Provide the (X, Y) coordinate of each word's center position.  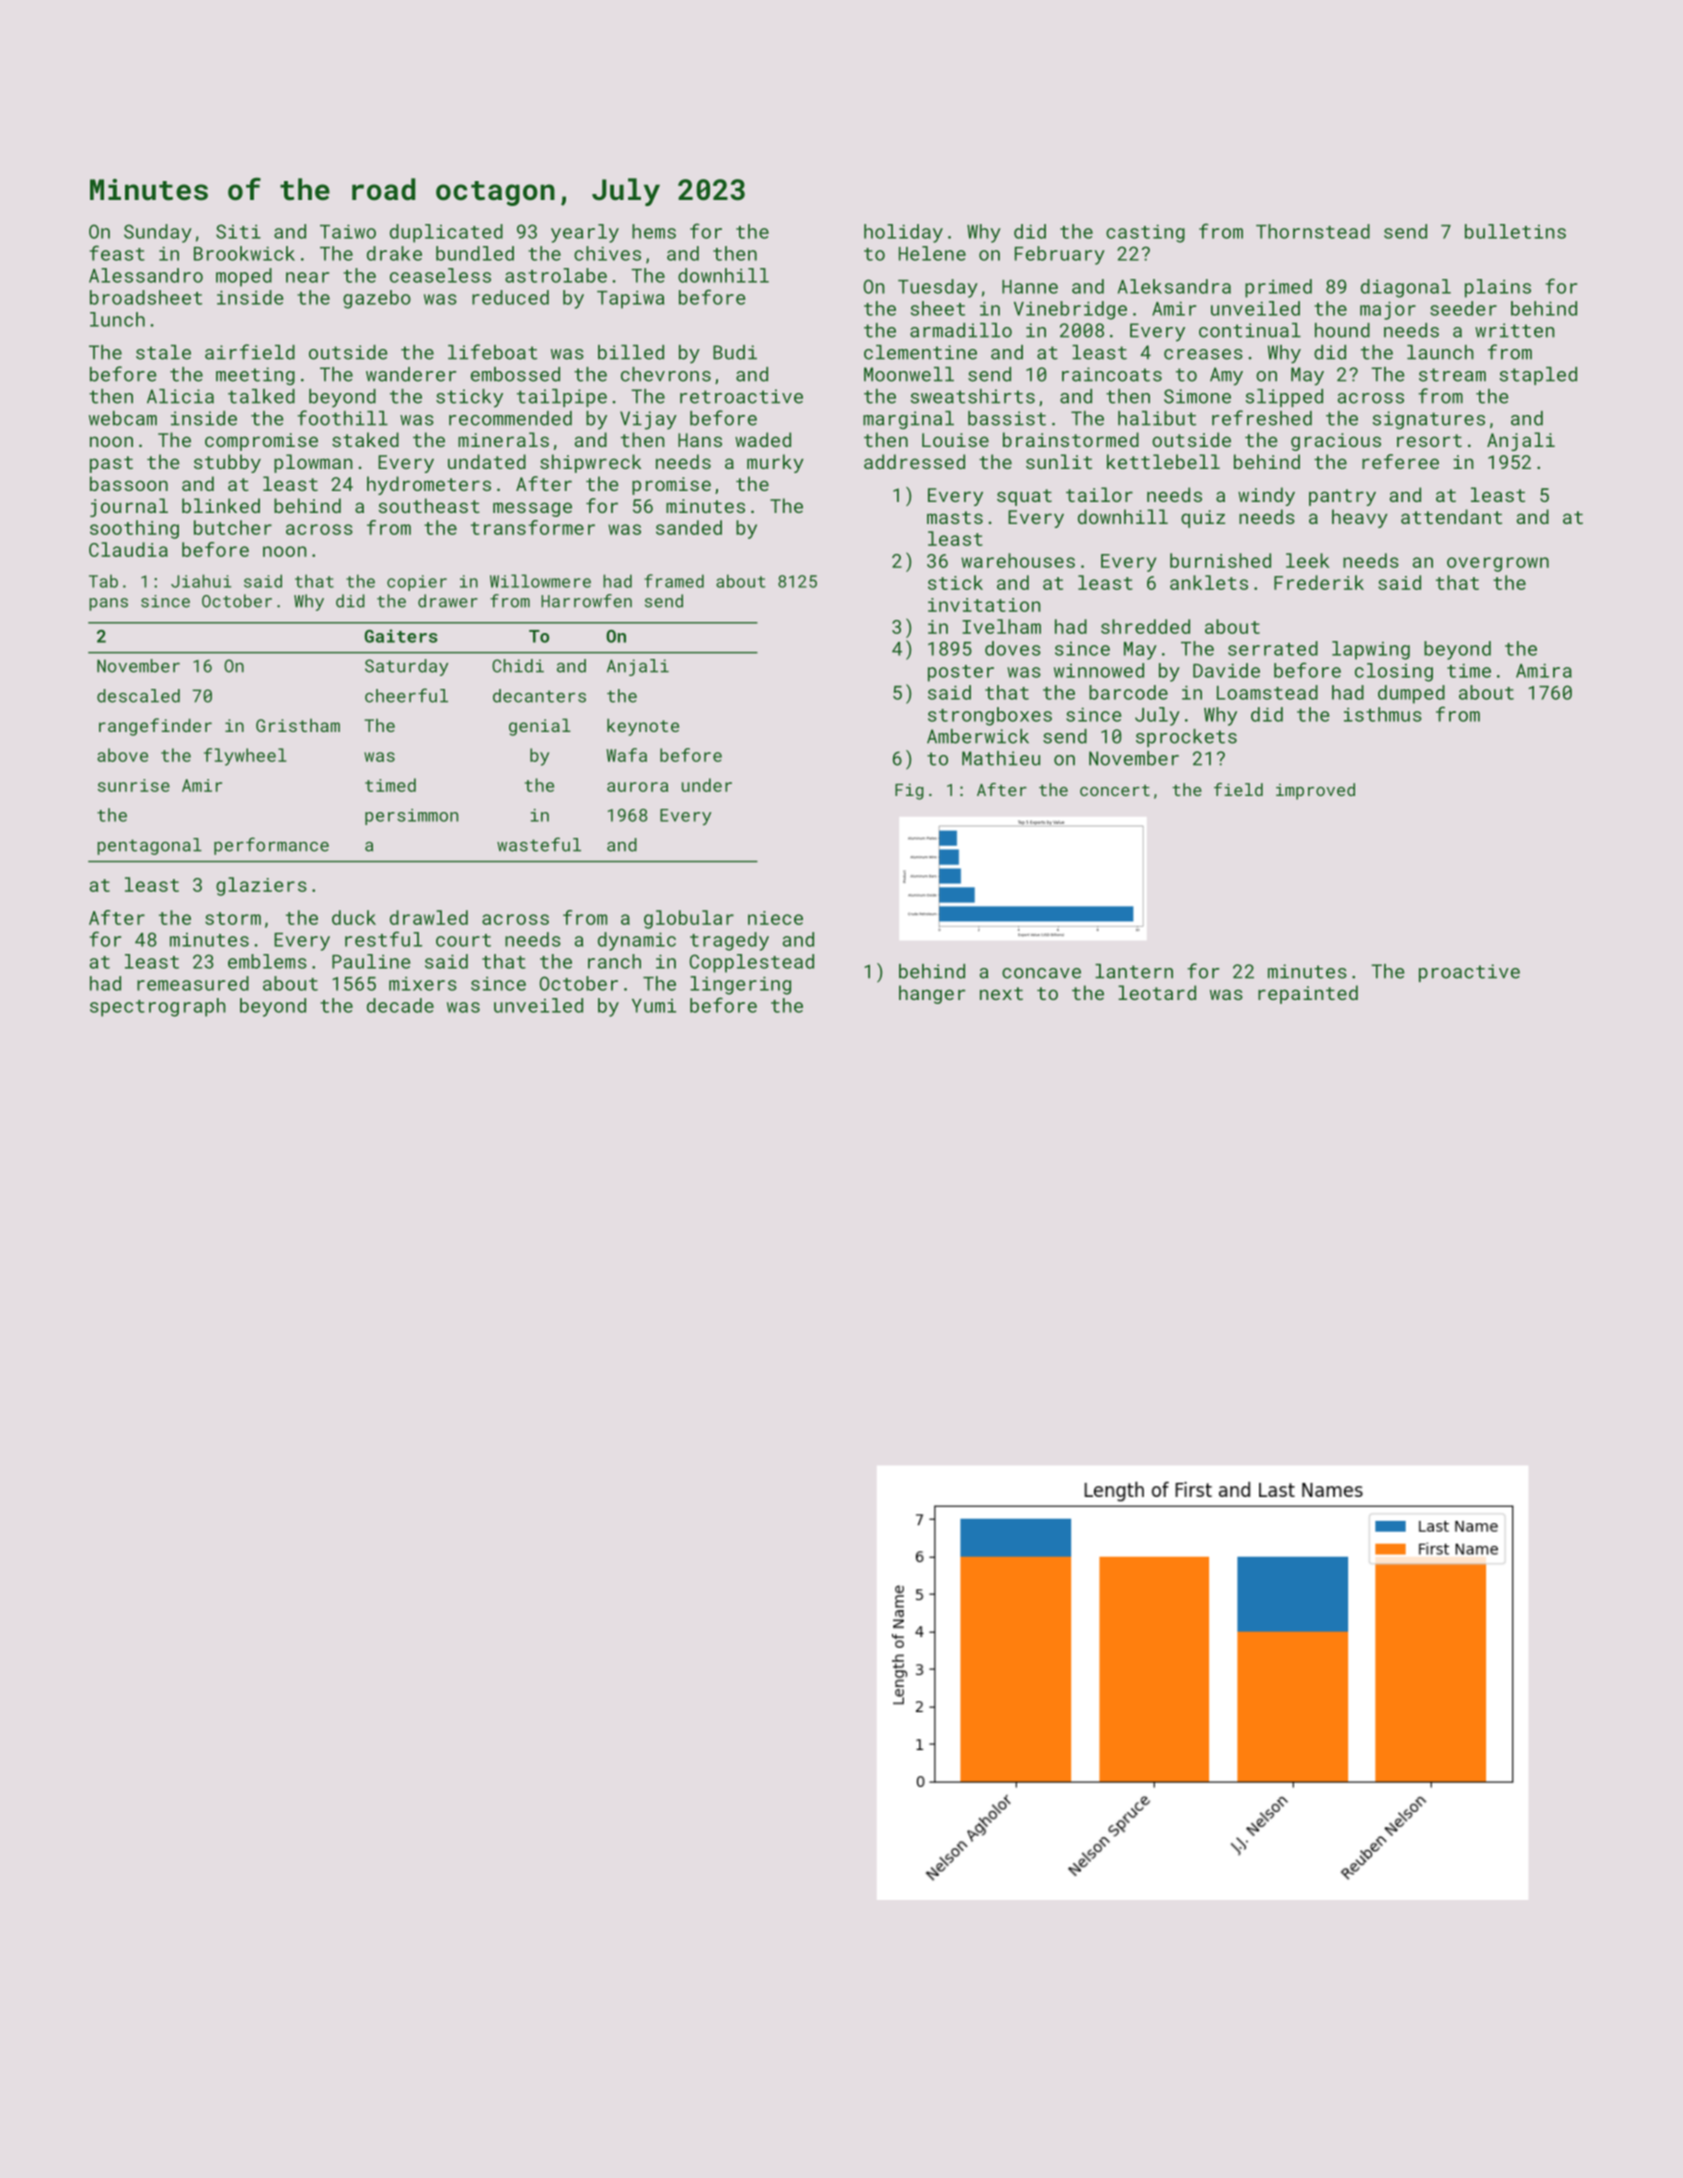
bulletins (1515, 231)
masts (955, 517)
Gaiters (401, 636)
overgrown (1498, 564)
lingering (740, 985)
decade (400, 1005)
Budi (735, 352)
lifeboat (492, 352)
